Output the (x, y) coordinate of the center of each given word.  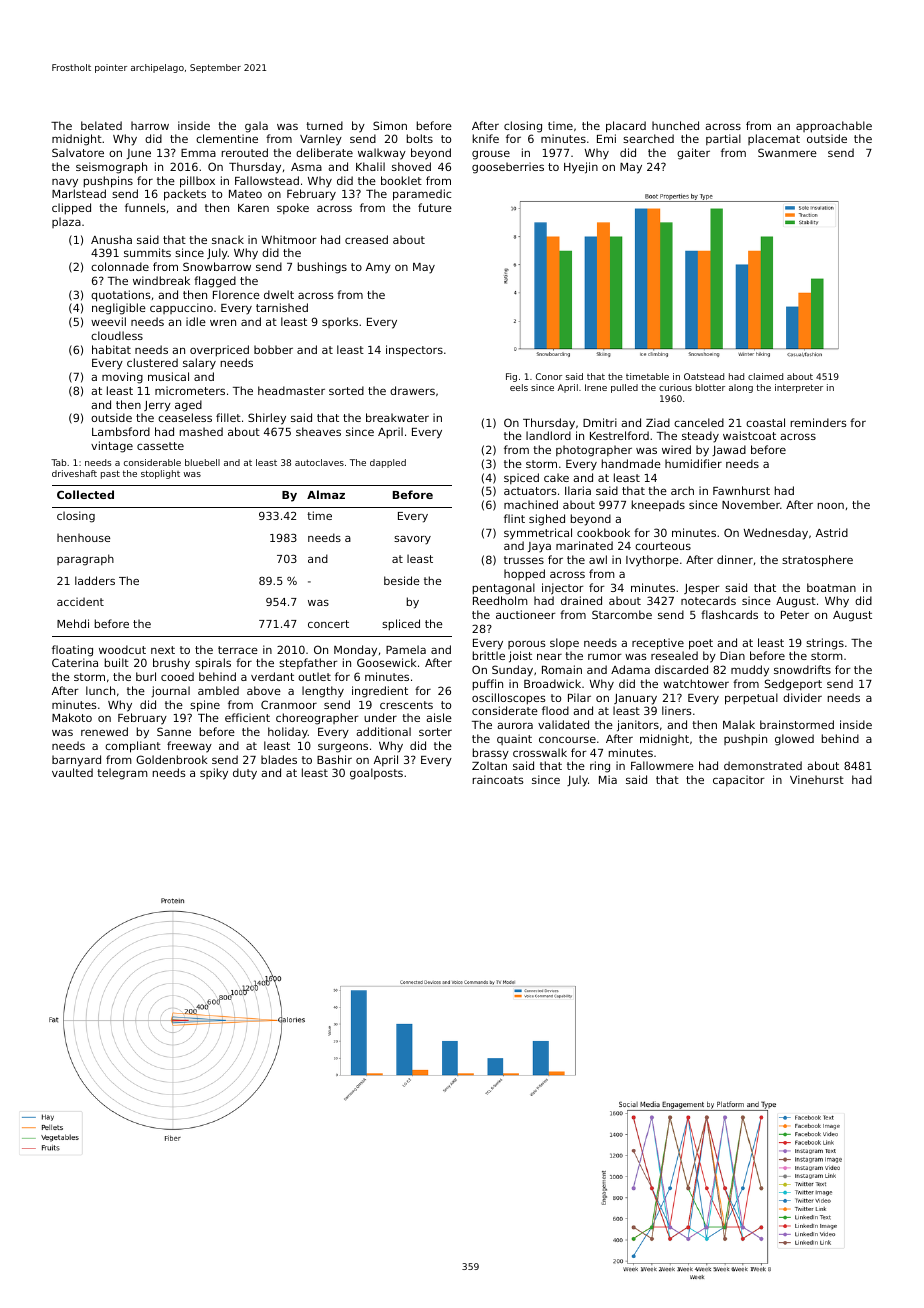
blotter (710, 387)
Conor (549, 376)
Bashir (334, 759)
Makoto (72, 717)
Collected (85, 494)
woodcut (122, 649)
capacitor (739, 781)
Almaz (326, 494)
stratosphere (817, 561)
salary (199, 364)
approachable (834, 127)
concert (328, 624)
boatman (831, 587)
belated (101, 125)
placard (626, 127)
